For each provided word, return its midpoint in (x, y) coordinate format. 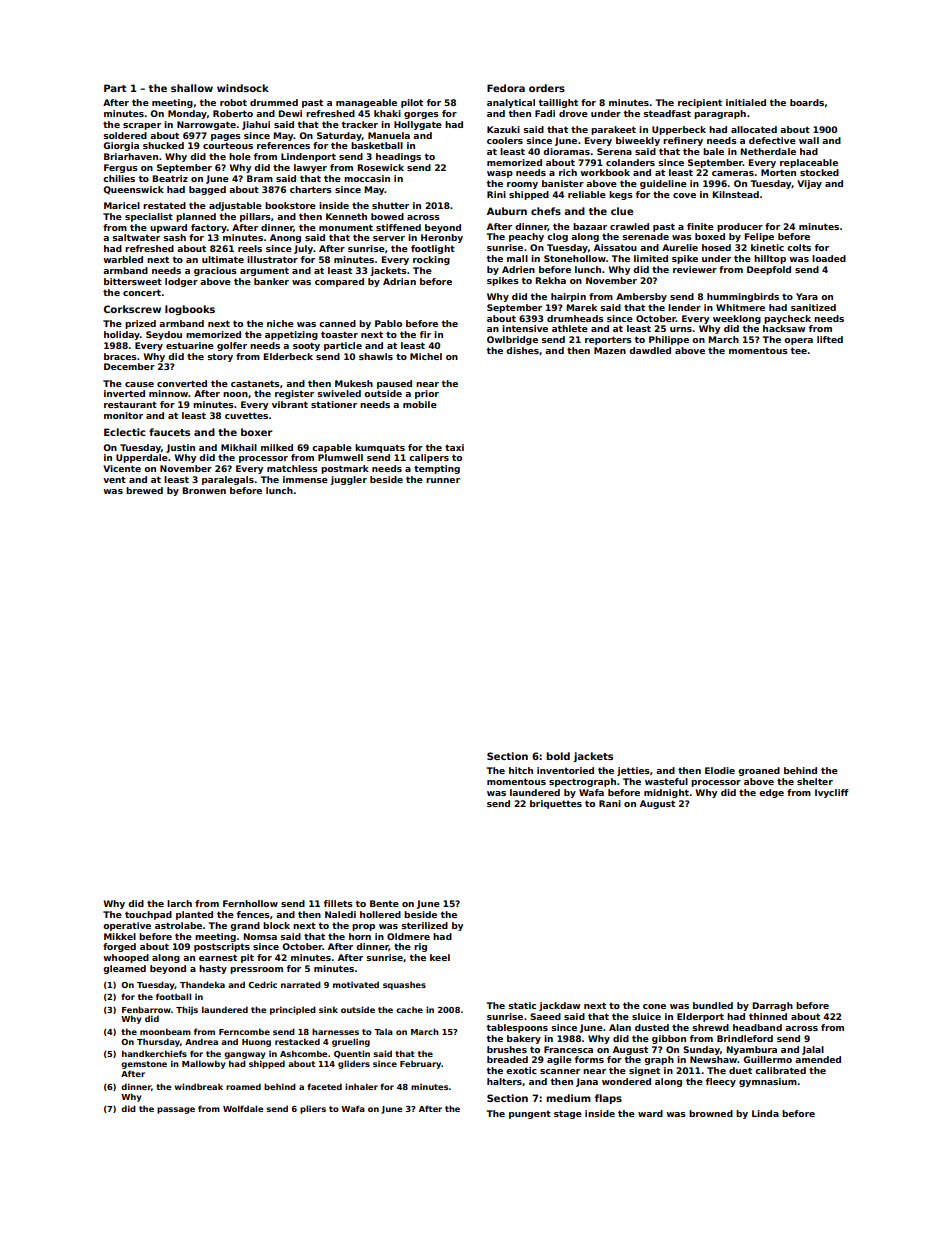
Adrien (518, 269)
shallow (192, 88)
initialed (746, 102)
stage (568, 1114)
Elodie (720, 770)
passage (176, 1110)
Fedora (506, 88)
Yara (807, 296)
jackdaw (559, 1006)
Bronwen (204, 490)
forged (119, 947)
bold (558, 756)
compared (339, 282)
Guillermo (767, 1059)
